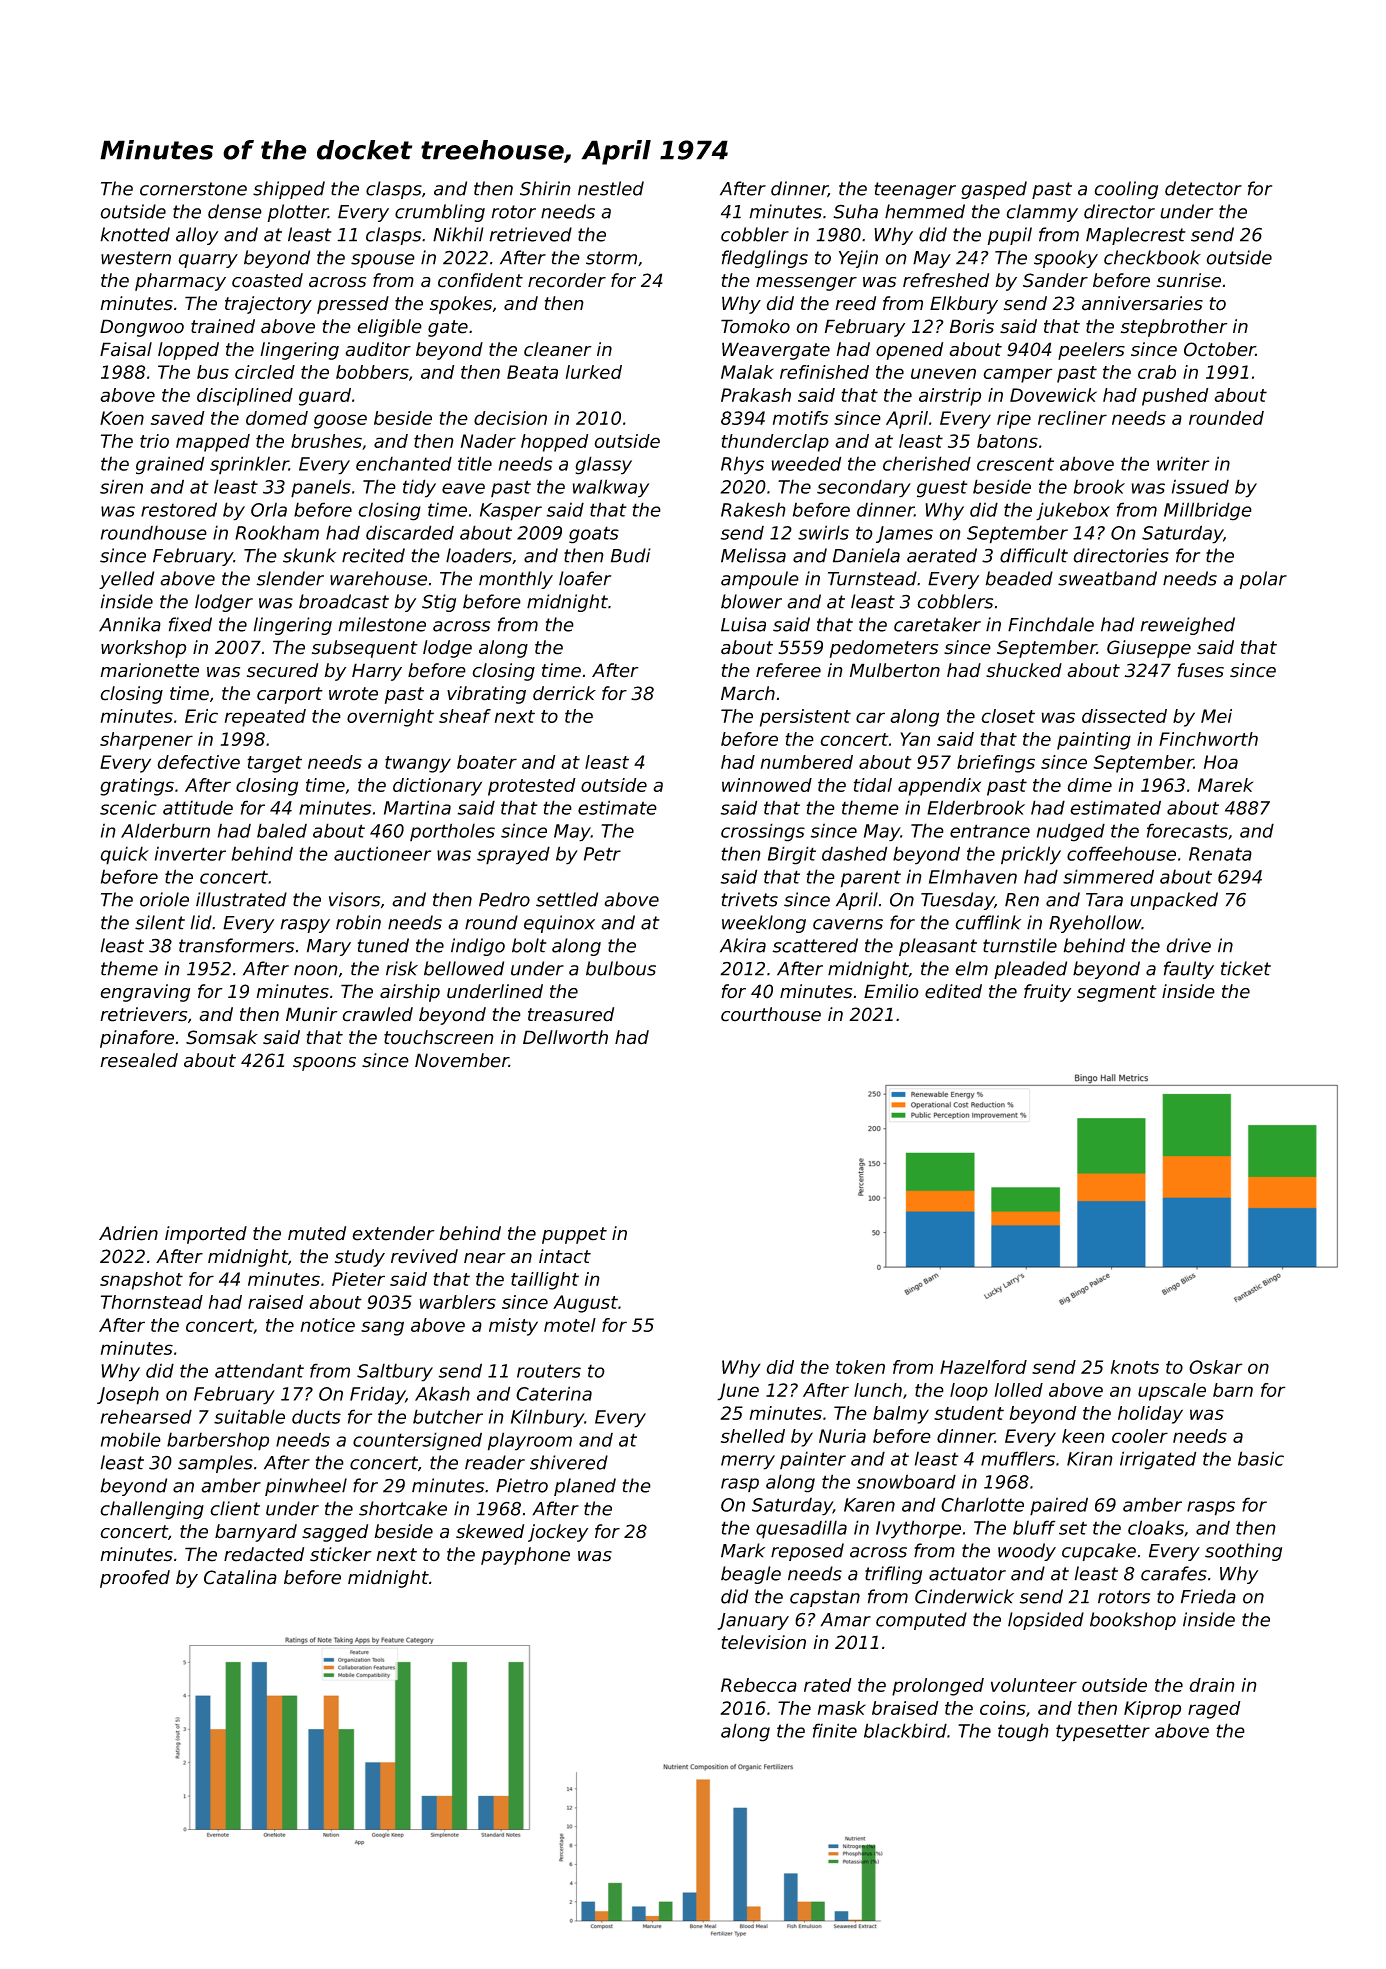  Describe the element at coordinates (611, 188) in the image. I see `nestled` at that location.
